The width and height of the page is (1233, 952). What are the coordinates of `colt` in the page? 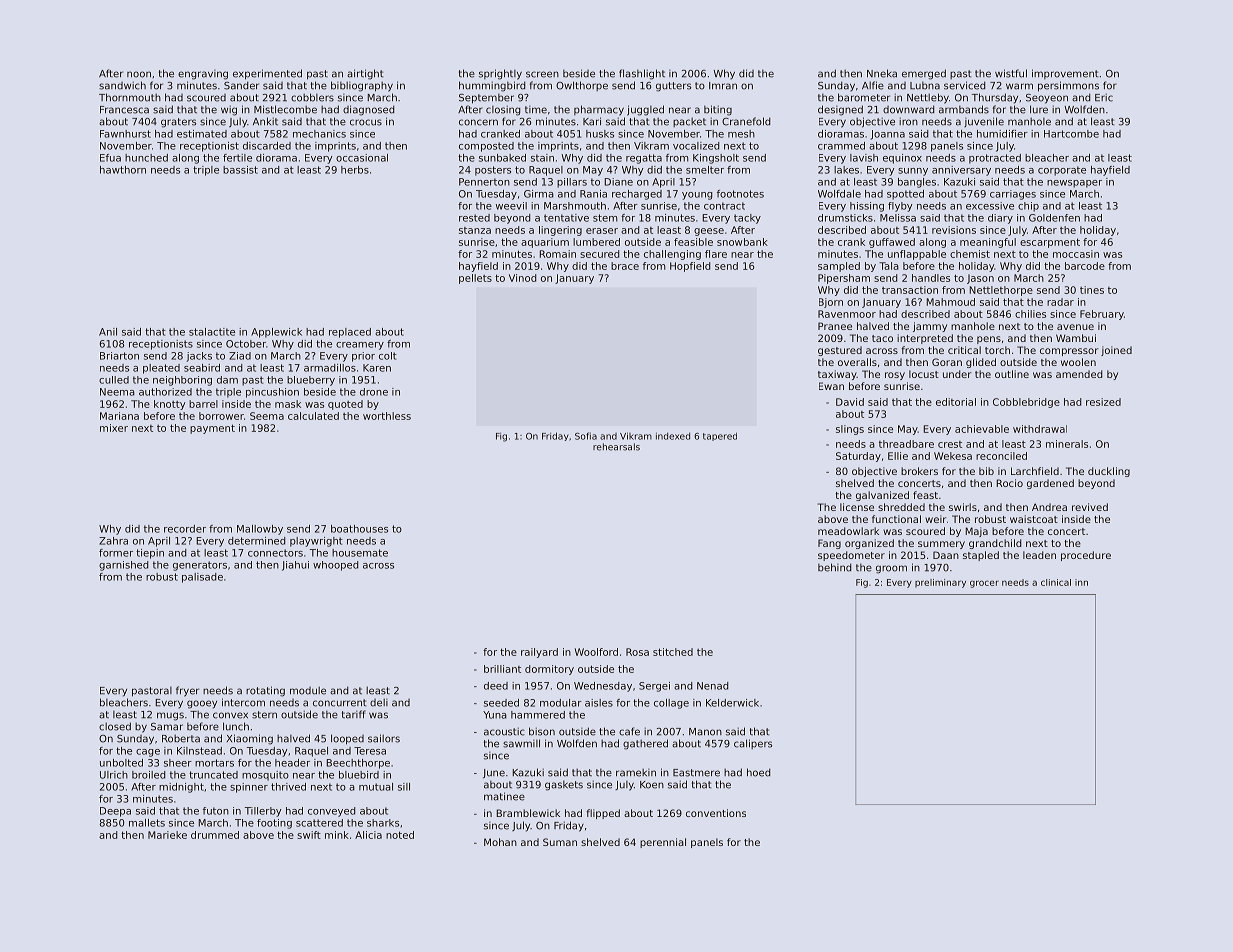 It's located at (388, 356).
